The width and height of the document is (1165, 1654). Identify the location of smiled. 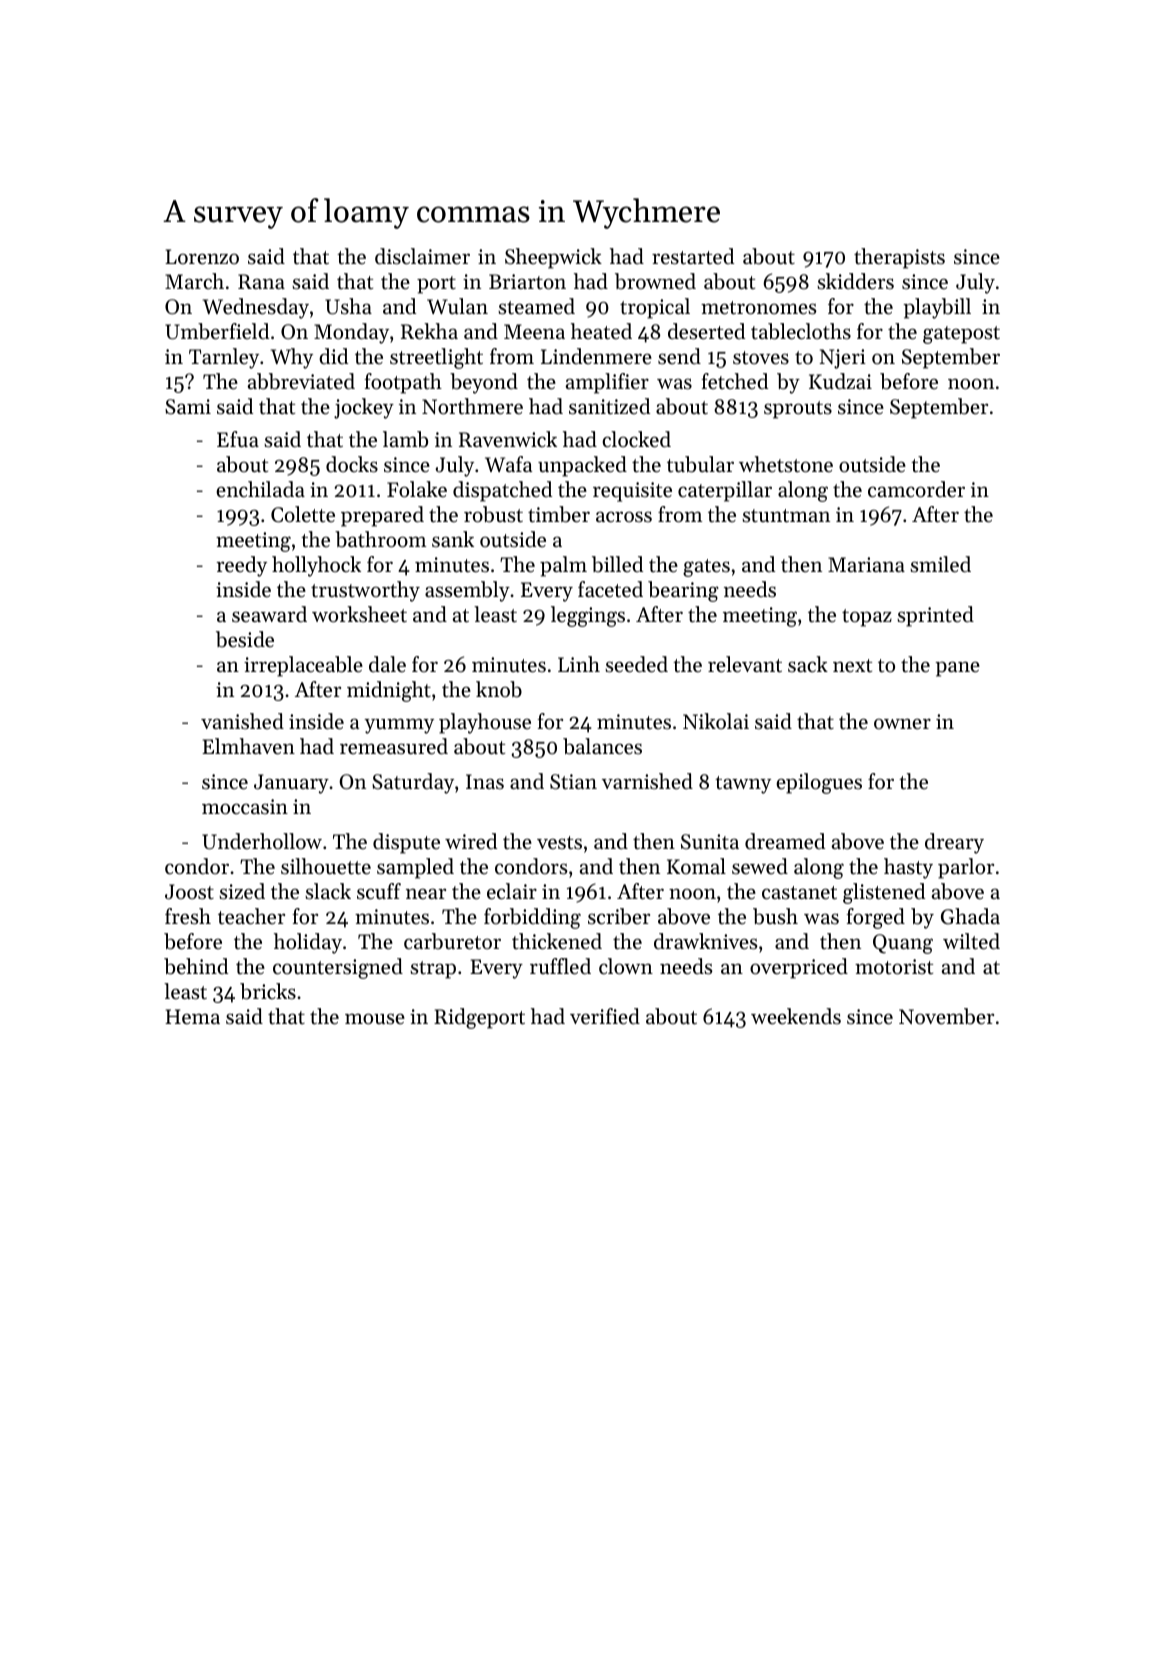
(940, 564).
